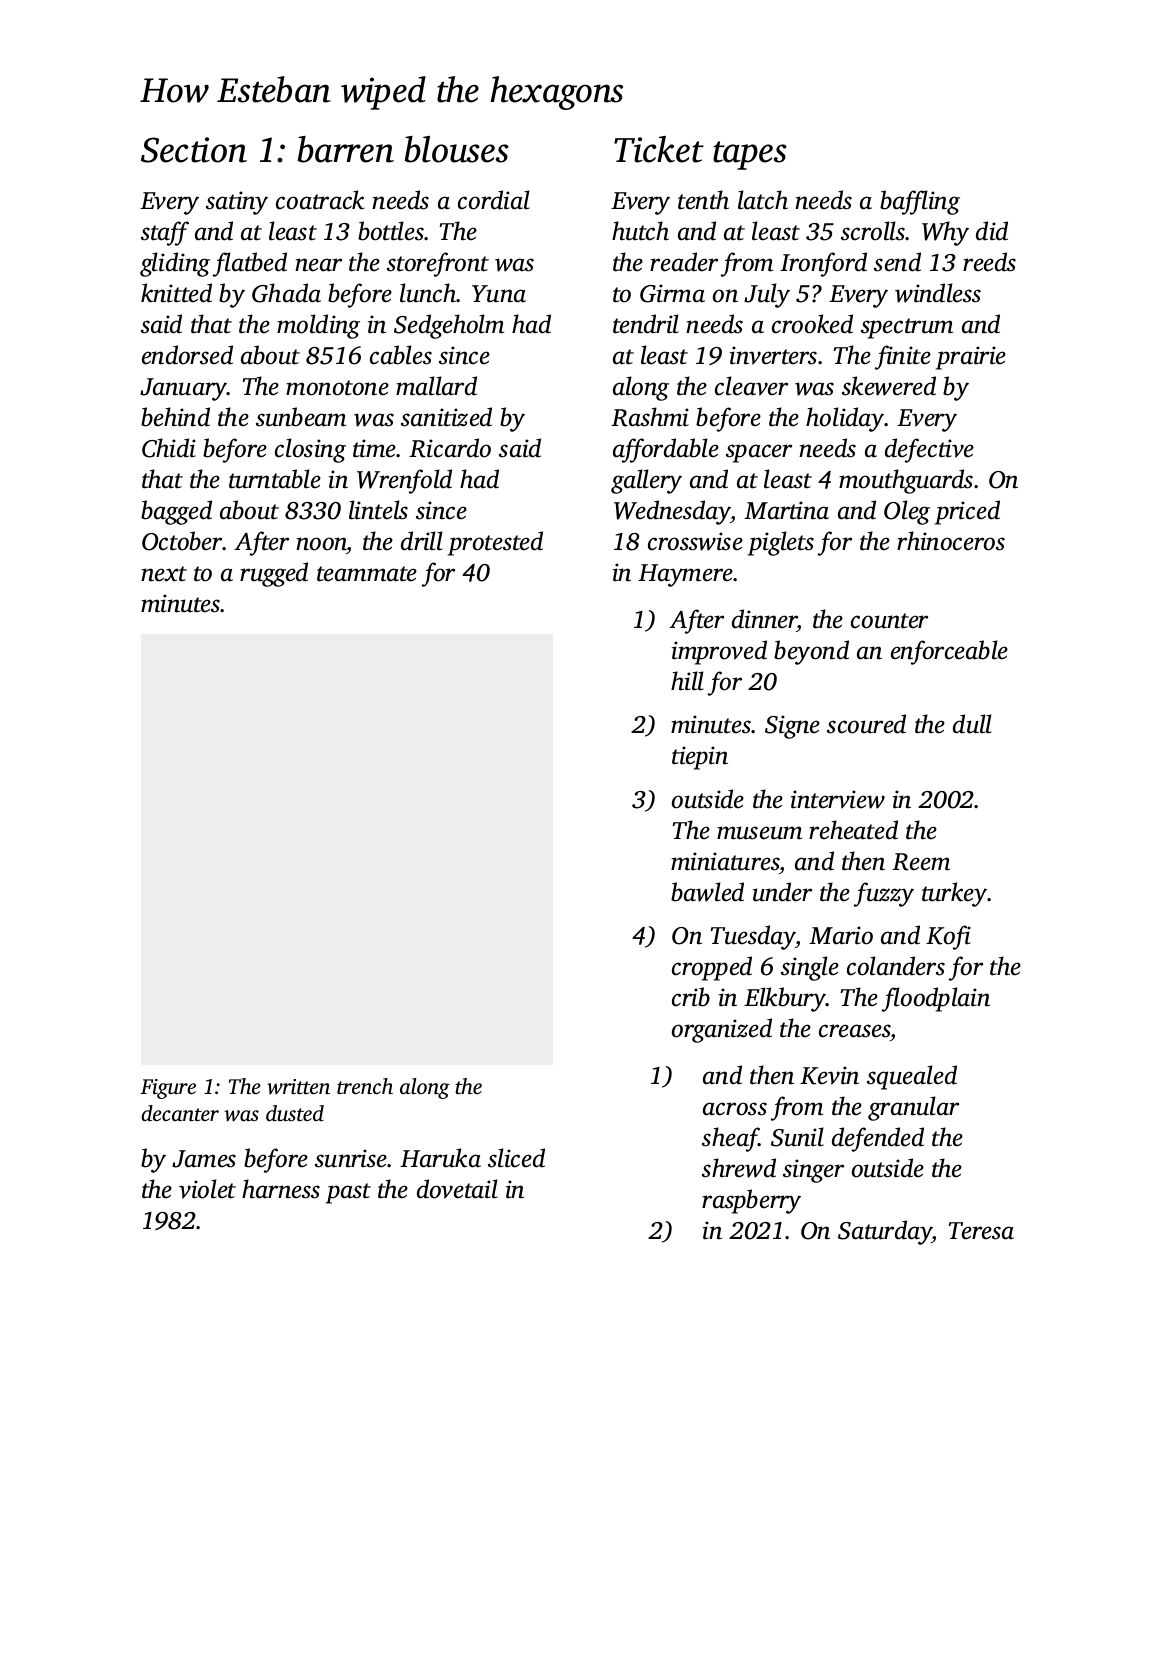 The width and height of the image is (1165, 1654). What do you see at coordinates (456, 149) in the image?
I see `blouses` at bounding box center [456, 149].
